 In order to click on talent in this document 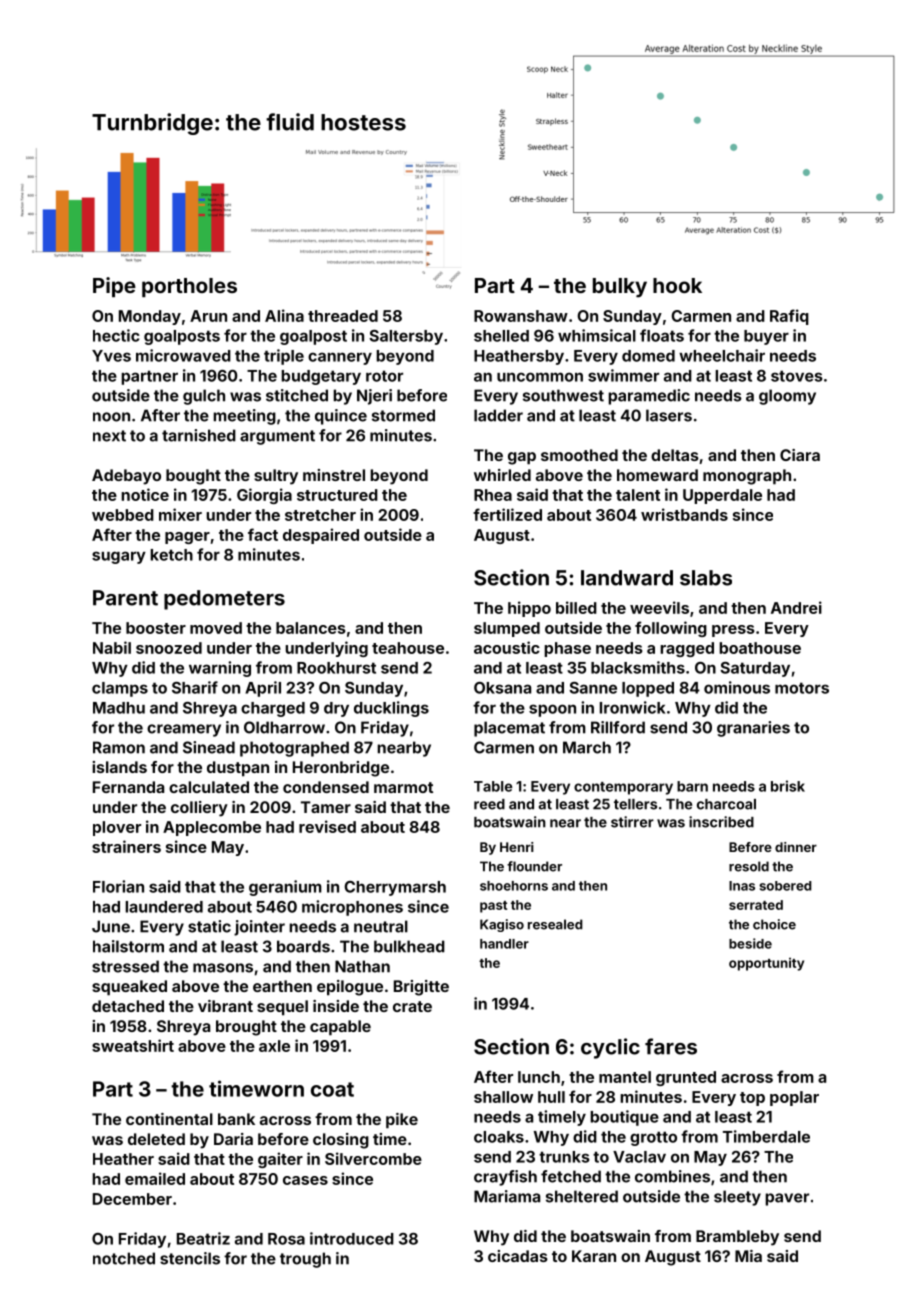, I will do `click(638, 495)`.
